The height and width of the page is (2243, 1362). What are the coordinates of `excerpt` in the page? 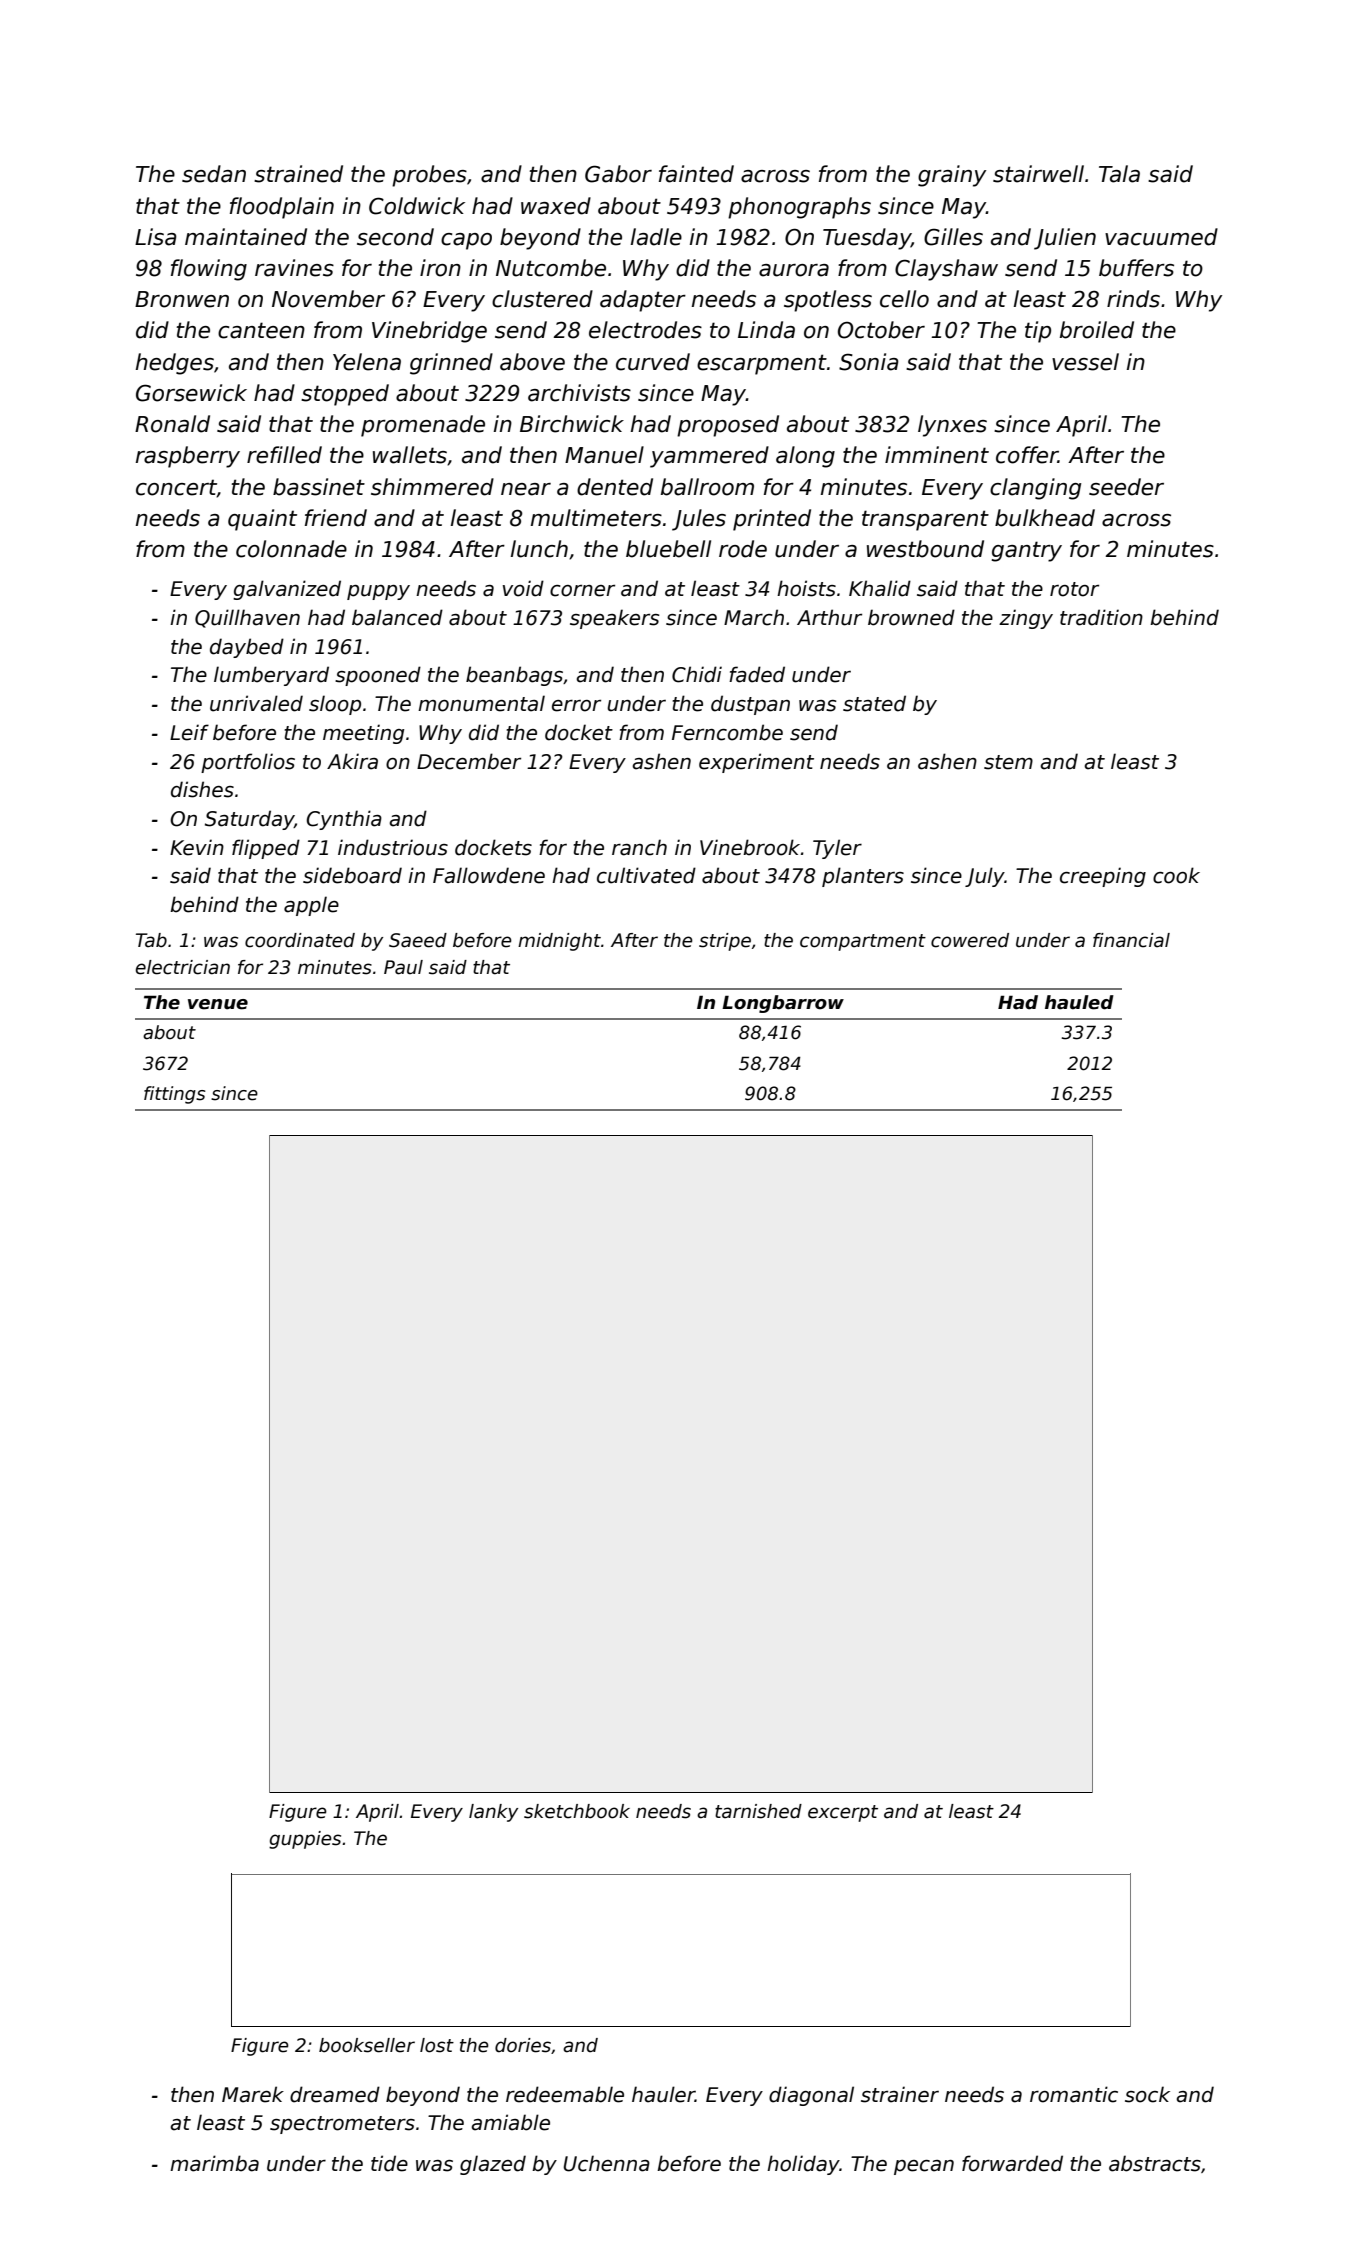 It's located at (843, 1813).
